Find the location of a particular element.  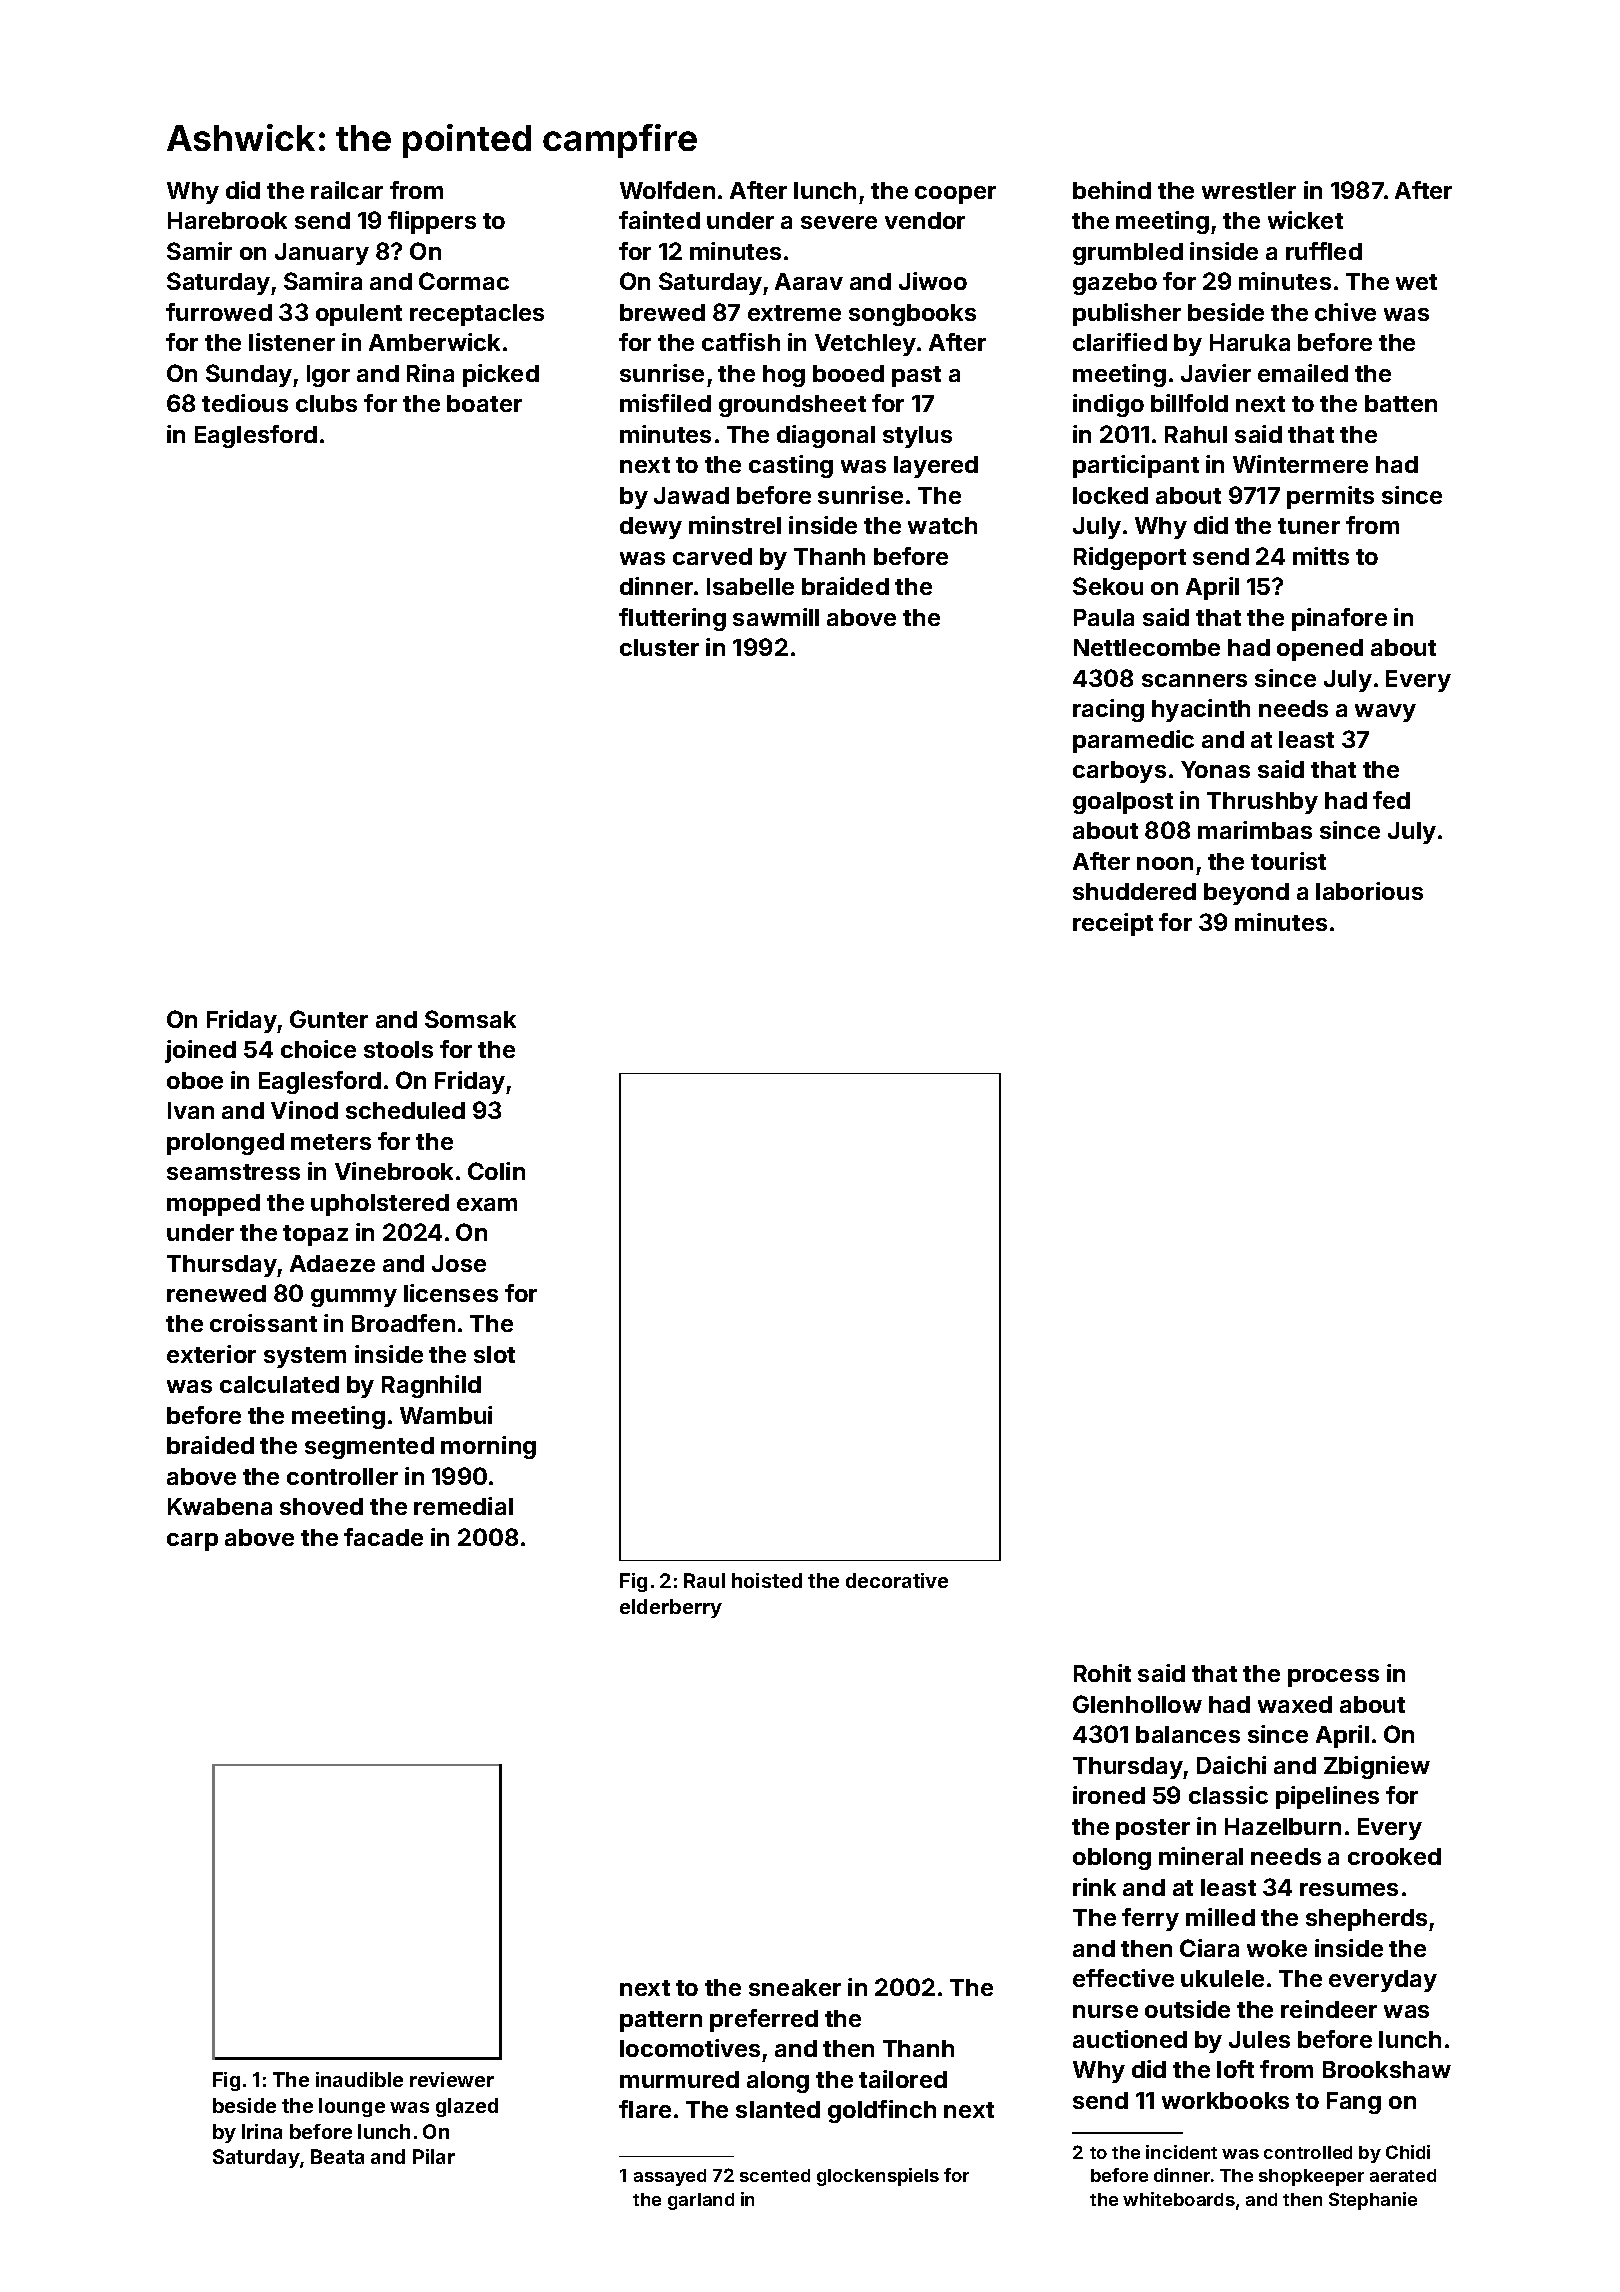

Jules is located at coordinates (1259, 2039).
